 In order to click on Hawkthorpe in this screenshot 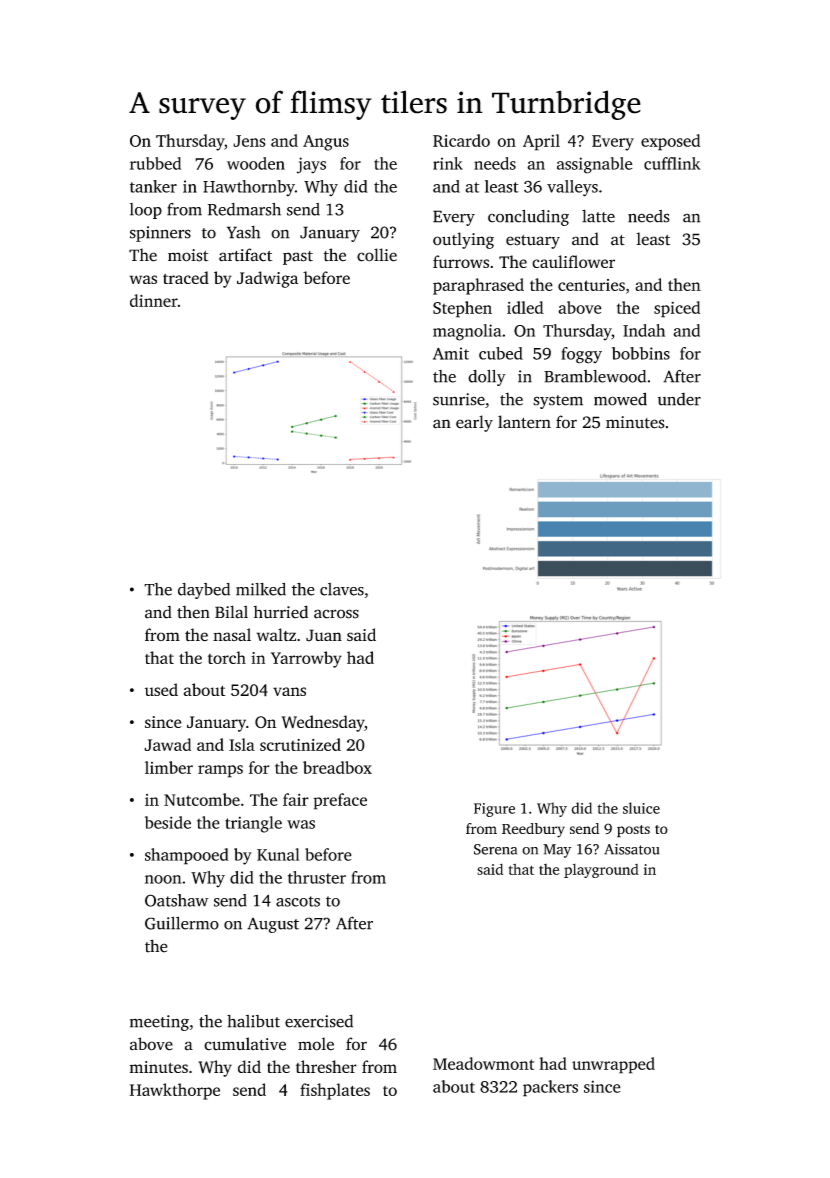, I will do `click(175, 1091)`.
